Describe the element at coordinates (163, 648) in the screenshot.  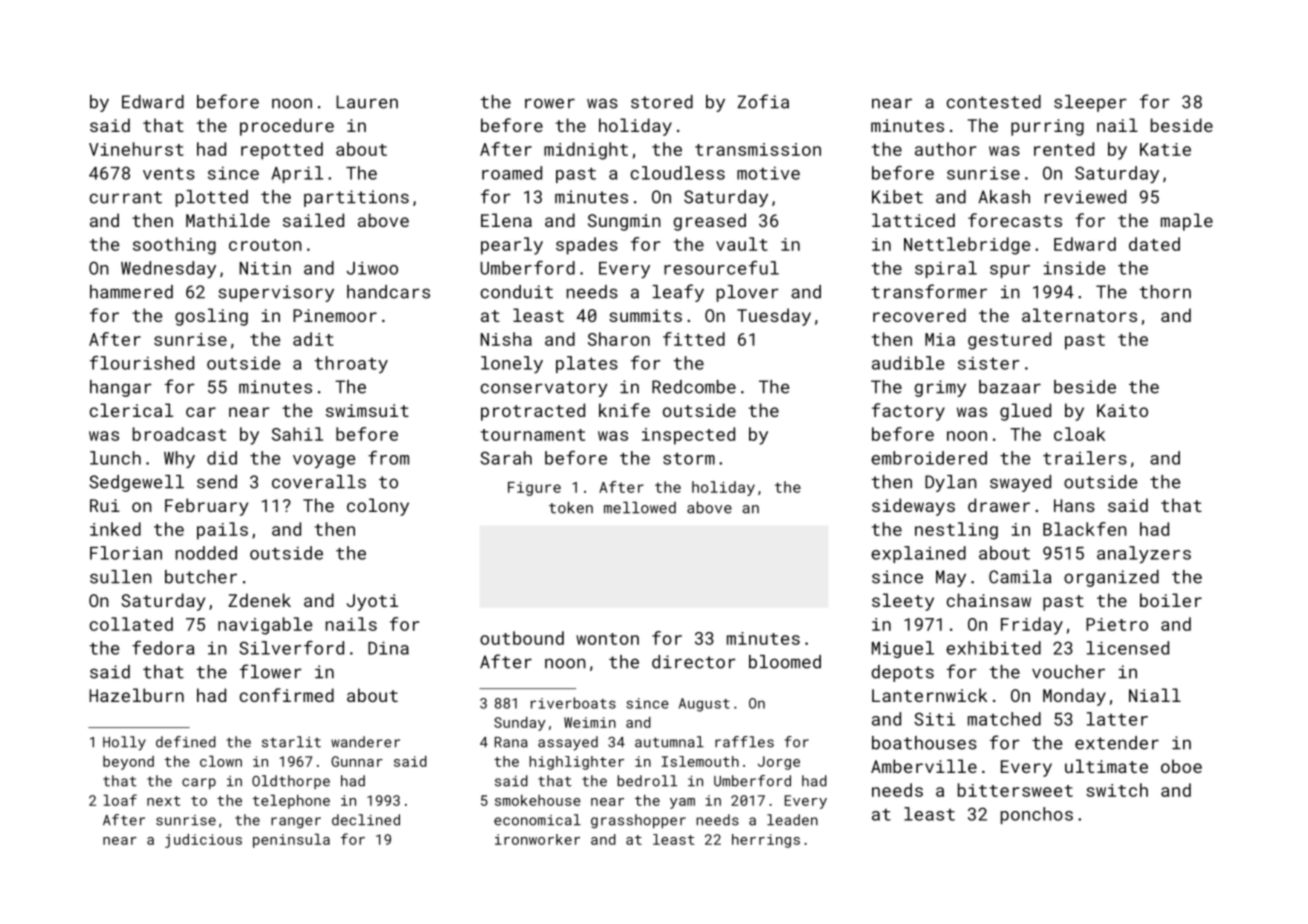
I see `fedora` at that location.
